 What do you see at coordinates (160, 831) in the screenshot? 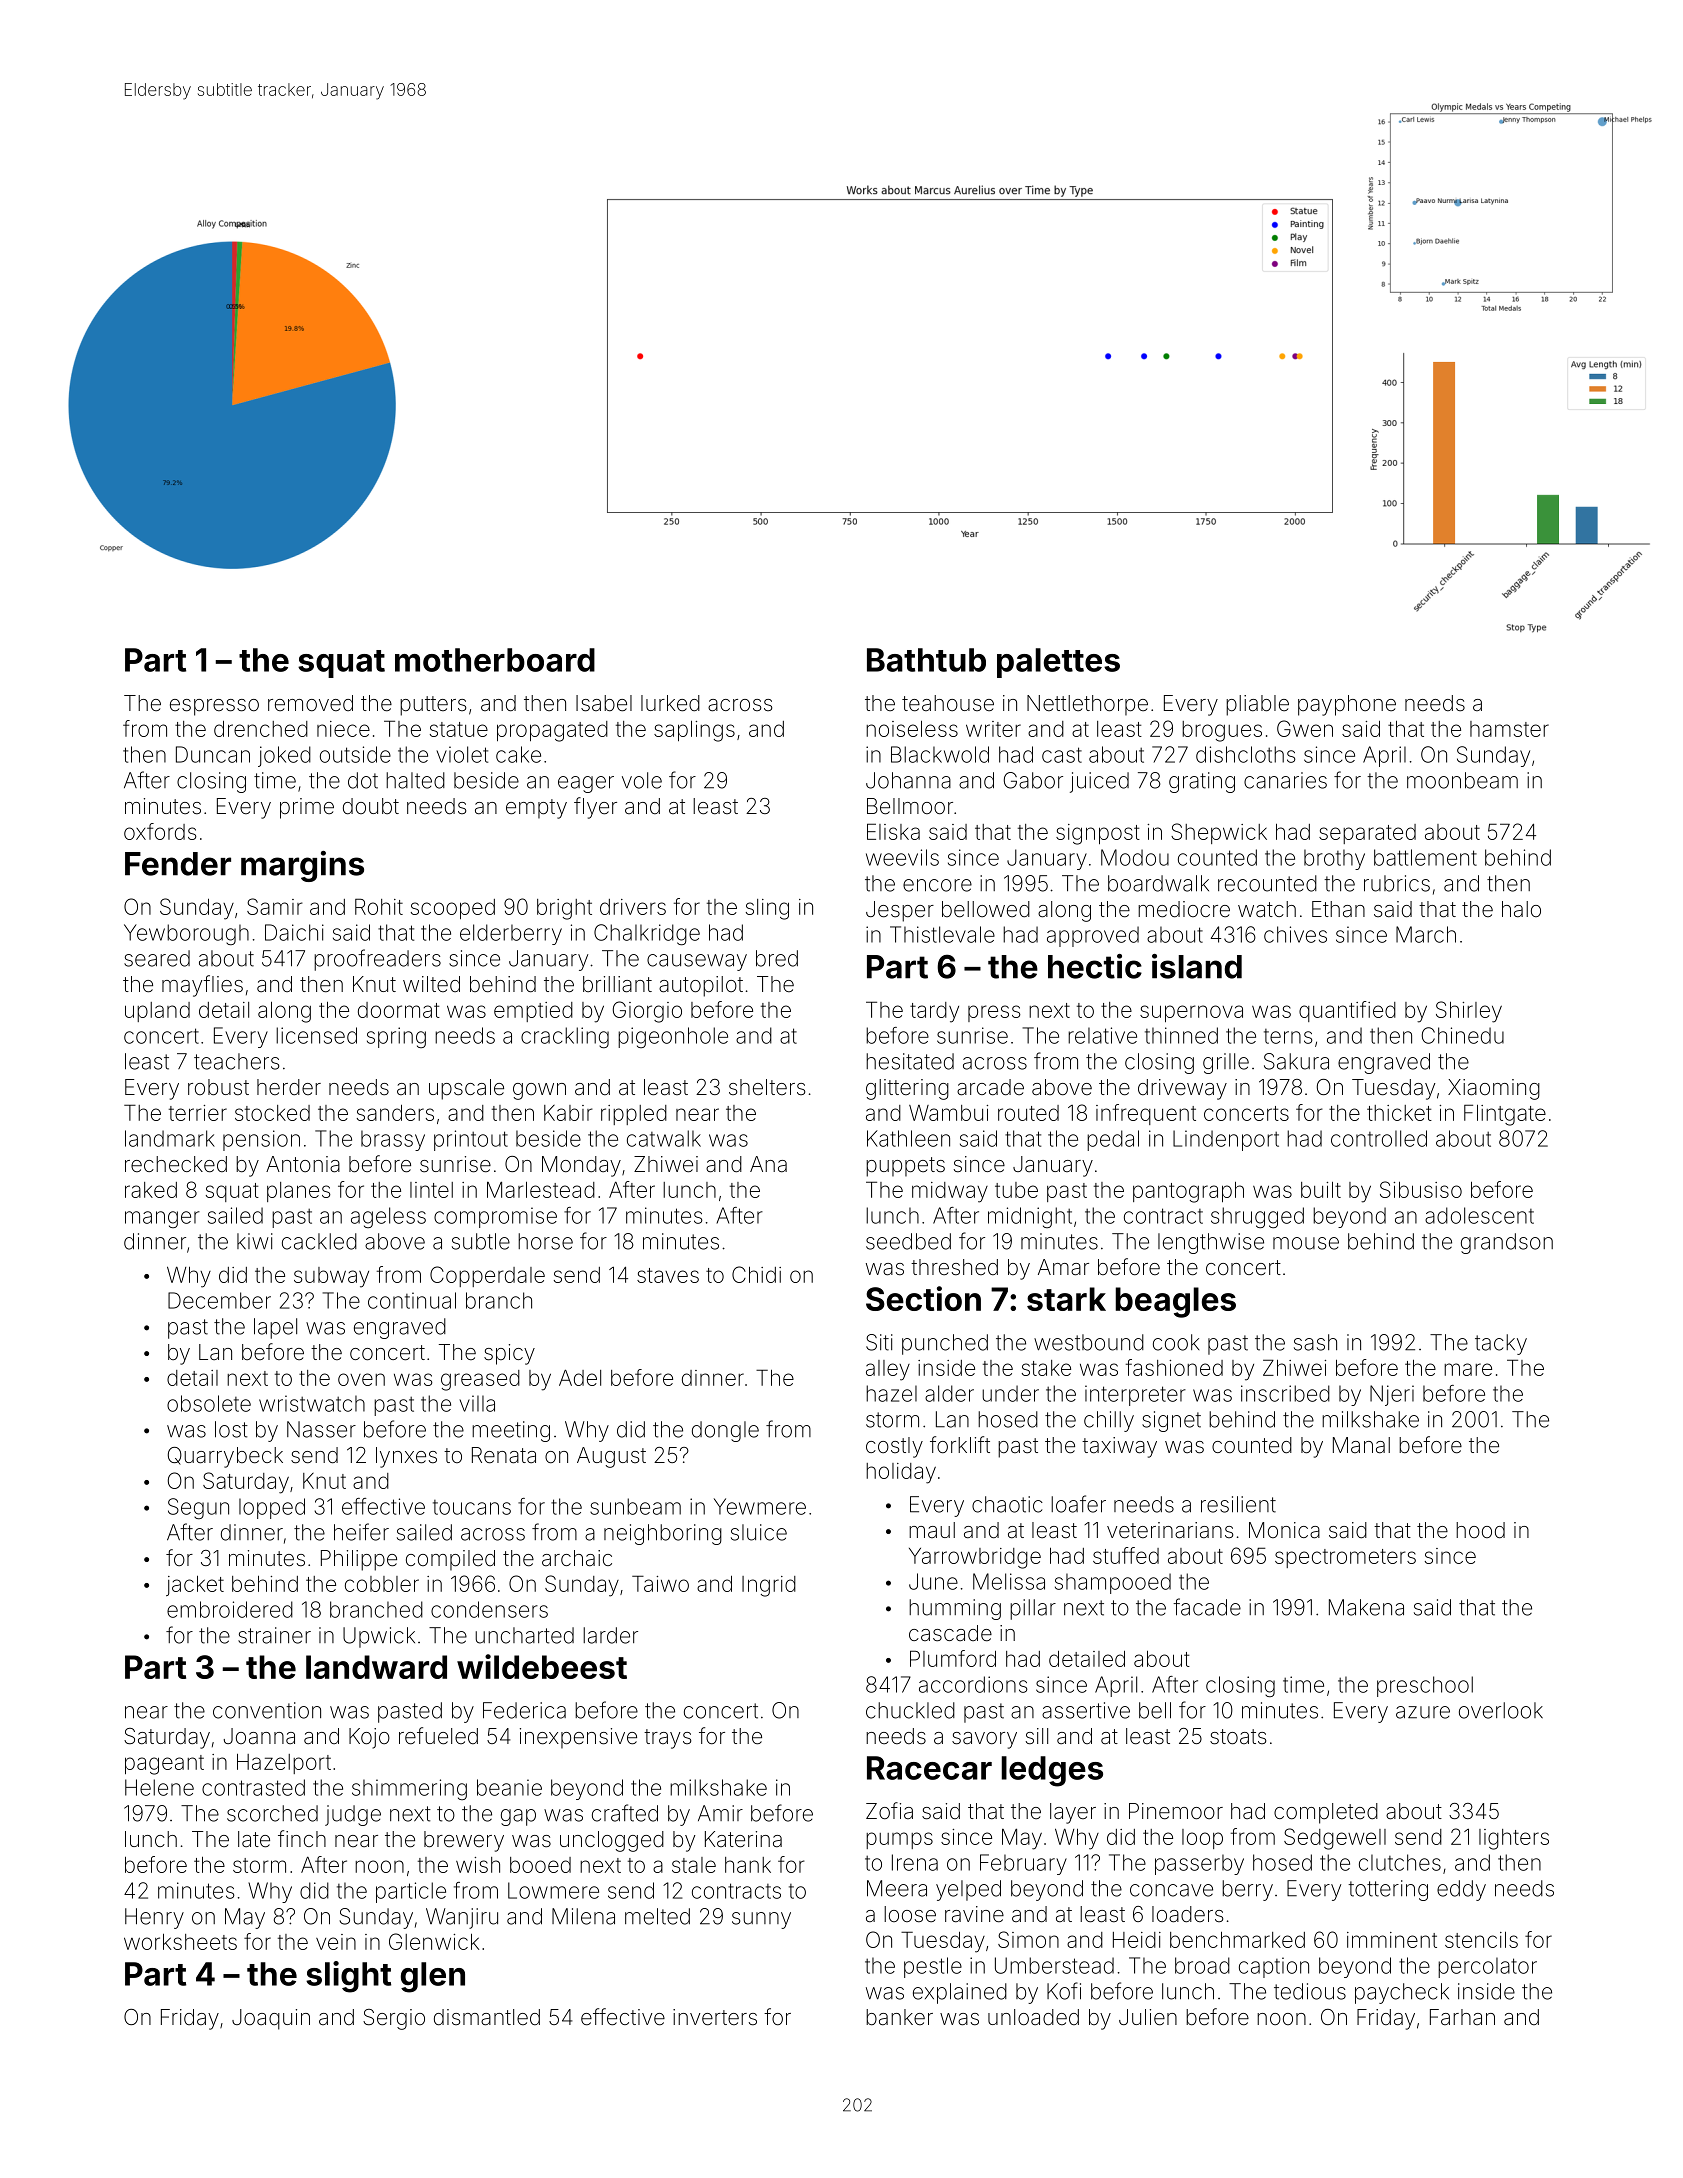
I see `oxfords` at bounding box center [160, 831].
